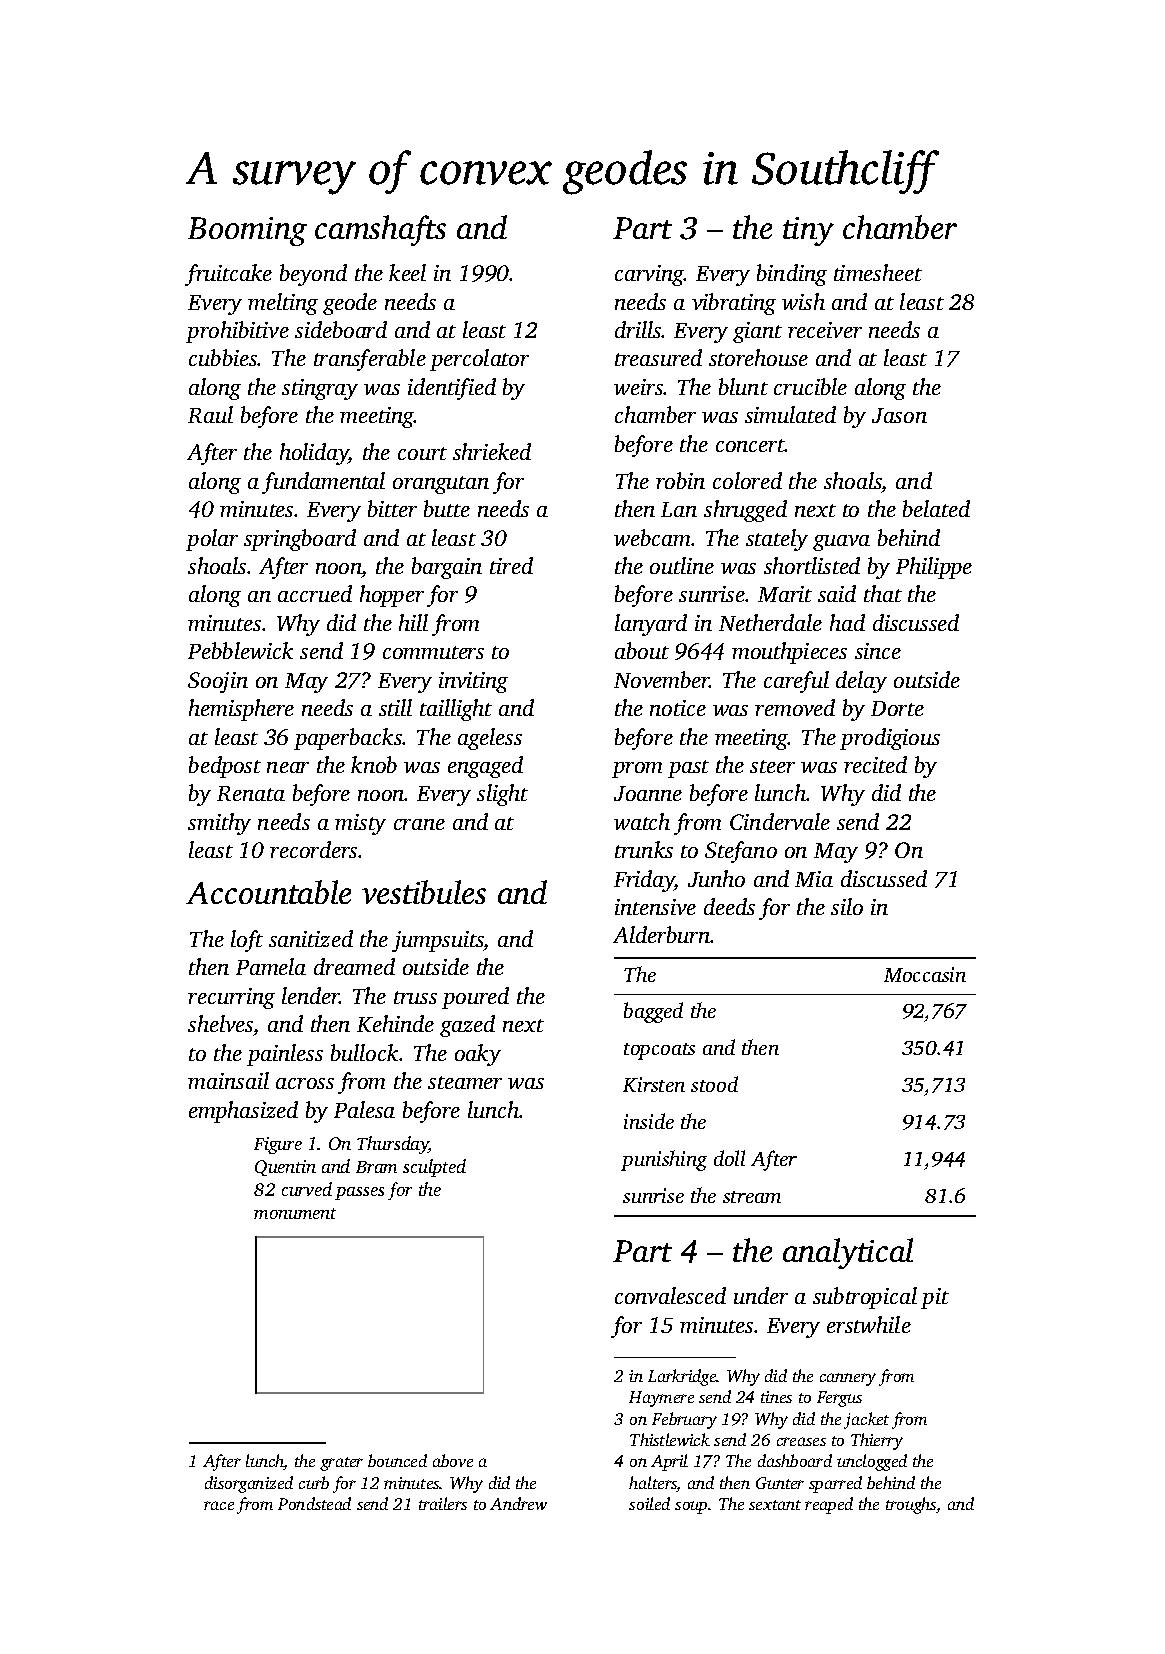 The image size is (1165, 1654). What do you see at coordinates (649, 275) in the screenshot?
I see `carving` at bounding box center [649, 275].
